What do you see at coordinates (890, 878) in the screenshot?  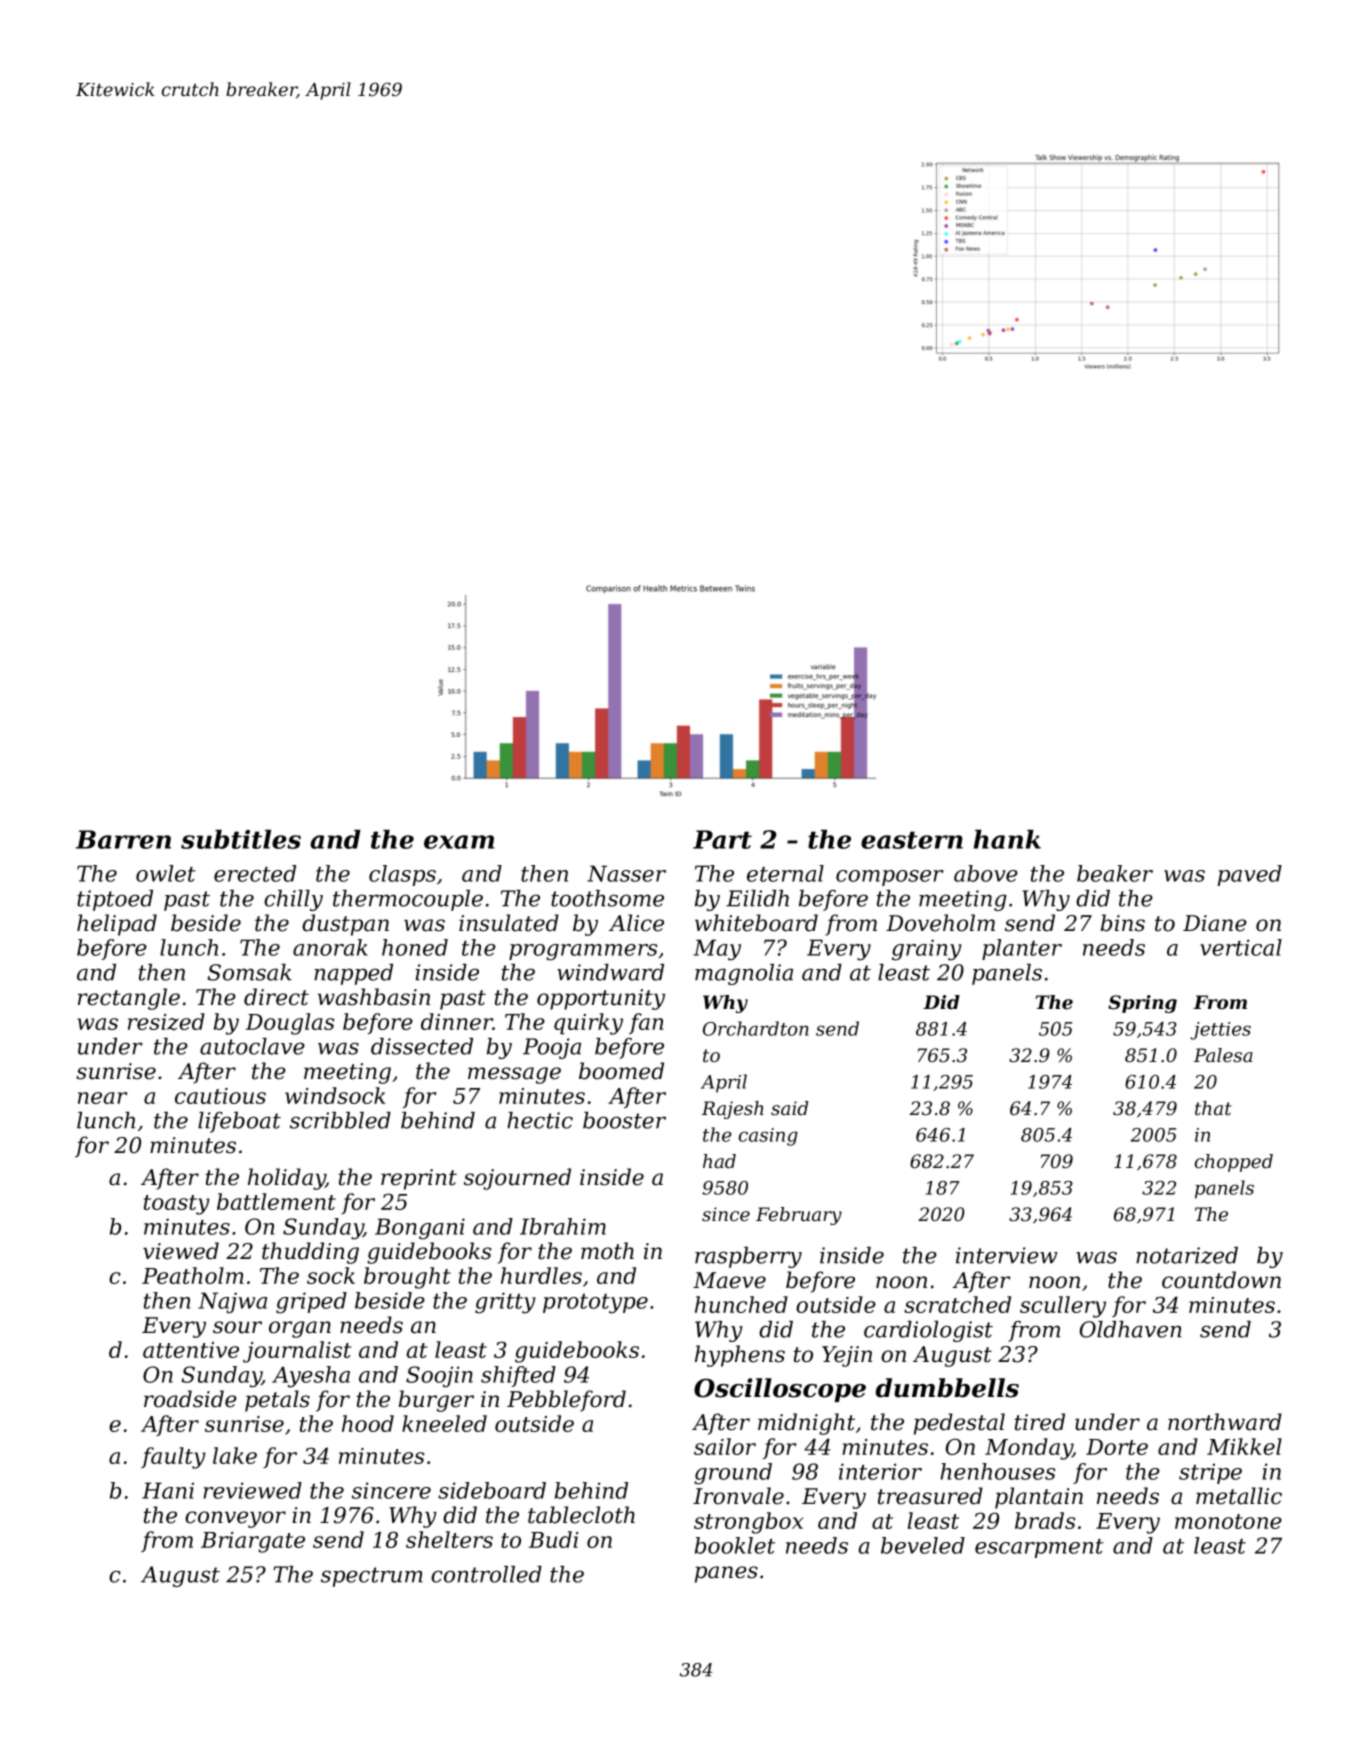 I see `composer` at bounding box center [890, 878].
